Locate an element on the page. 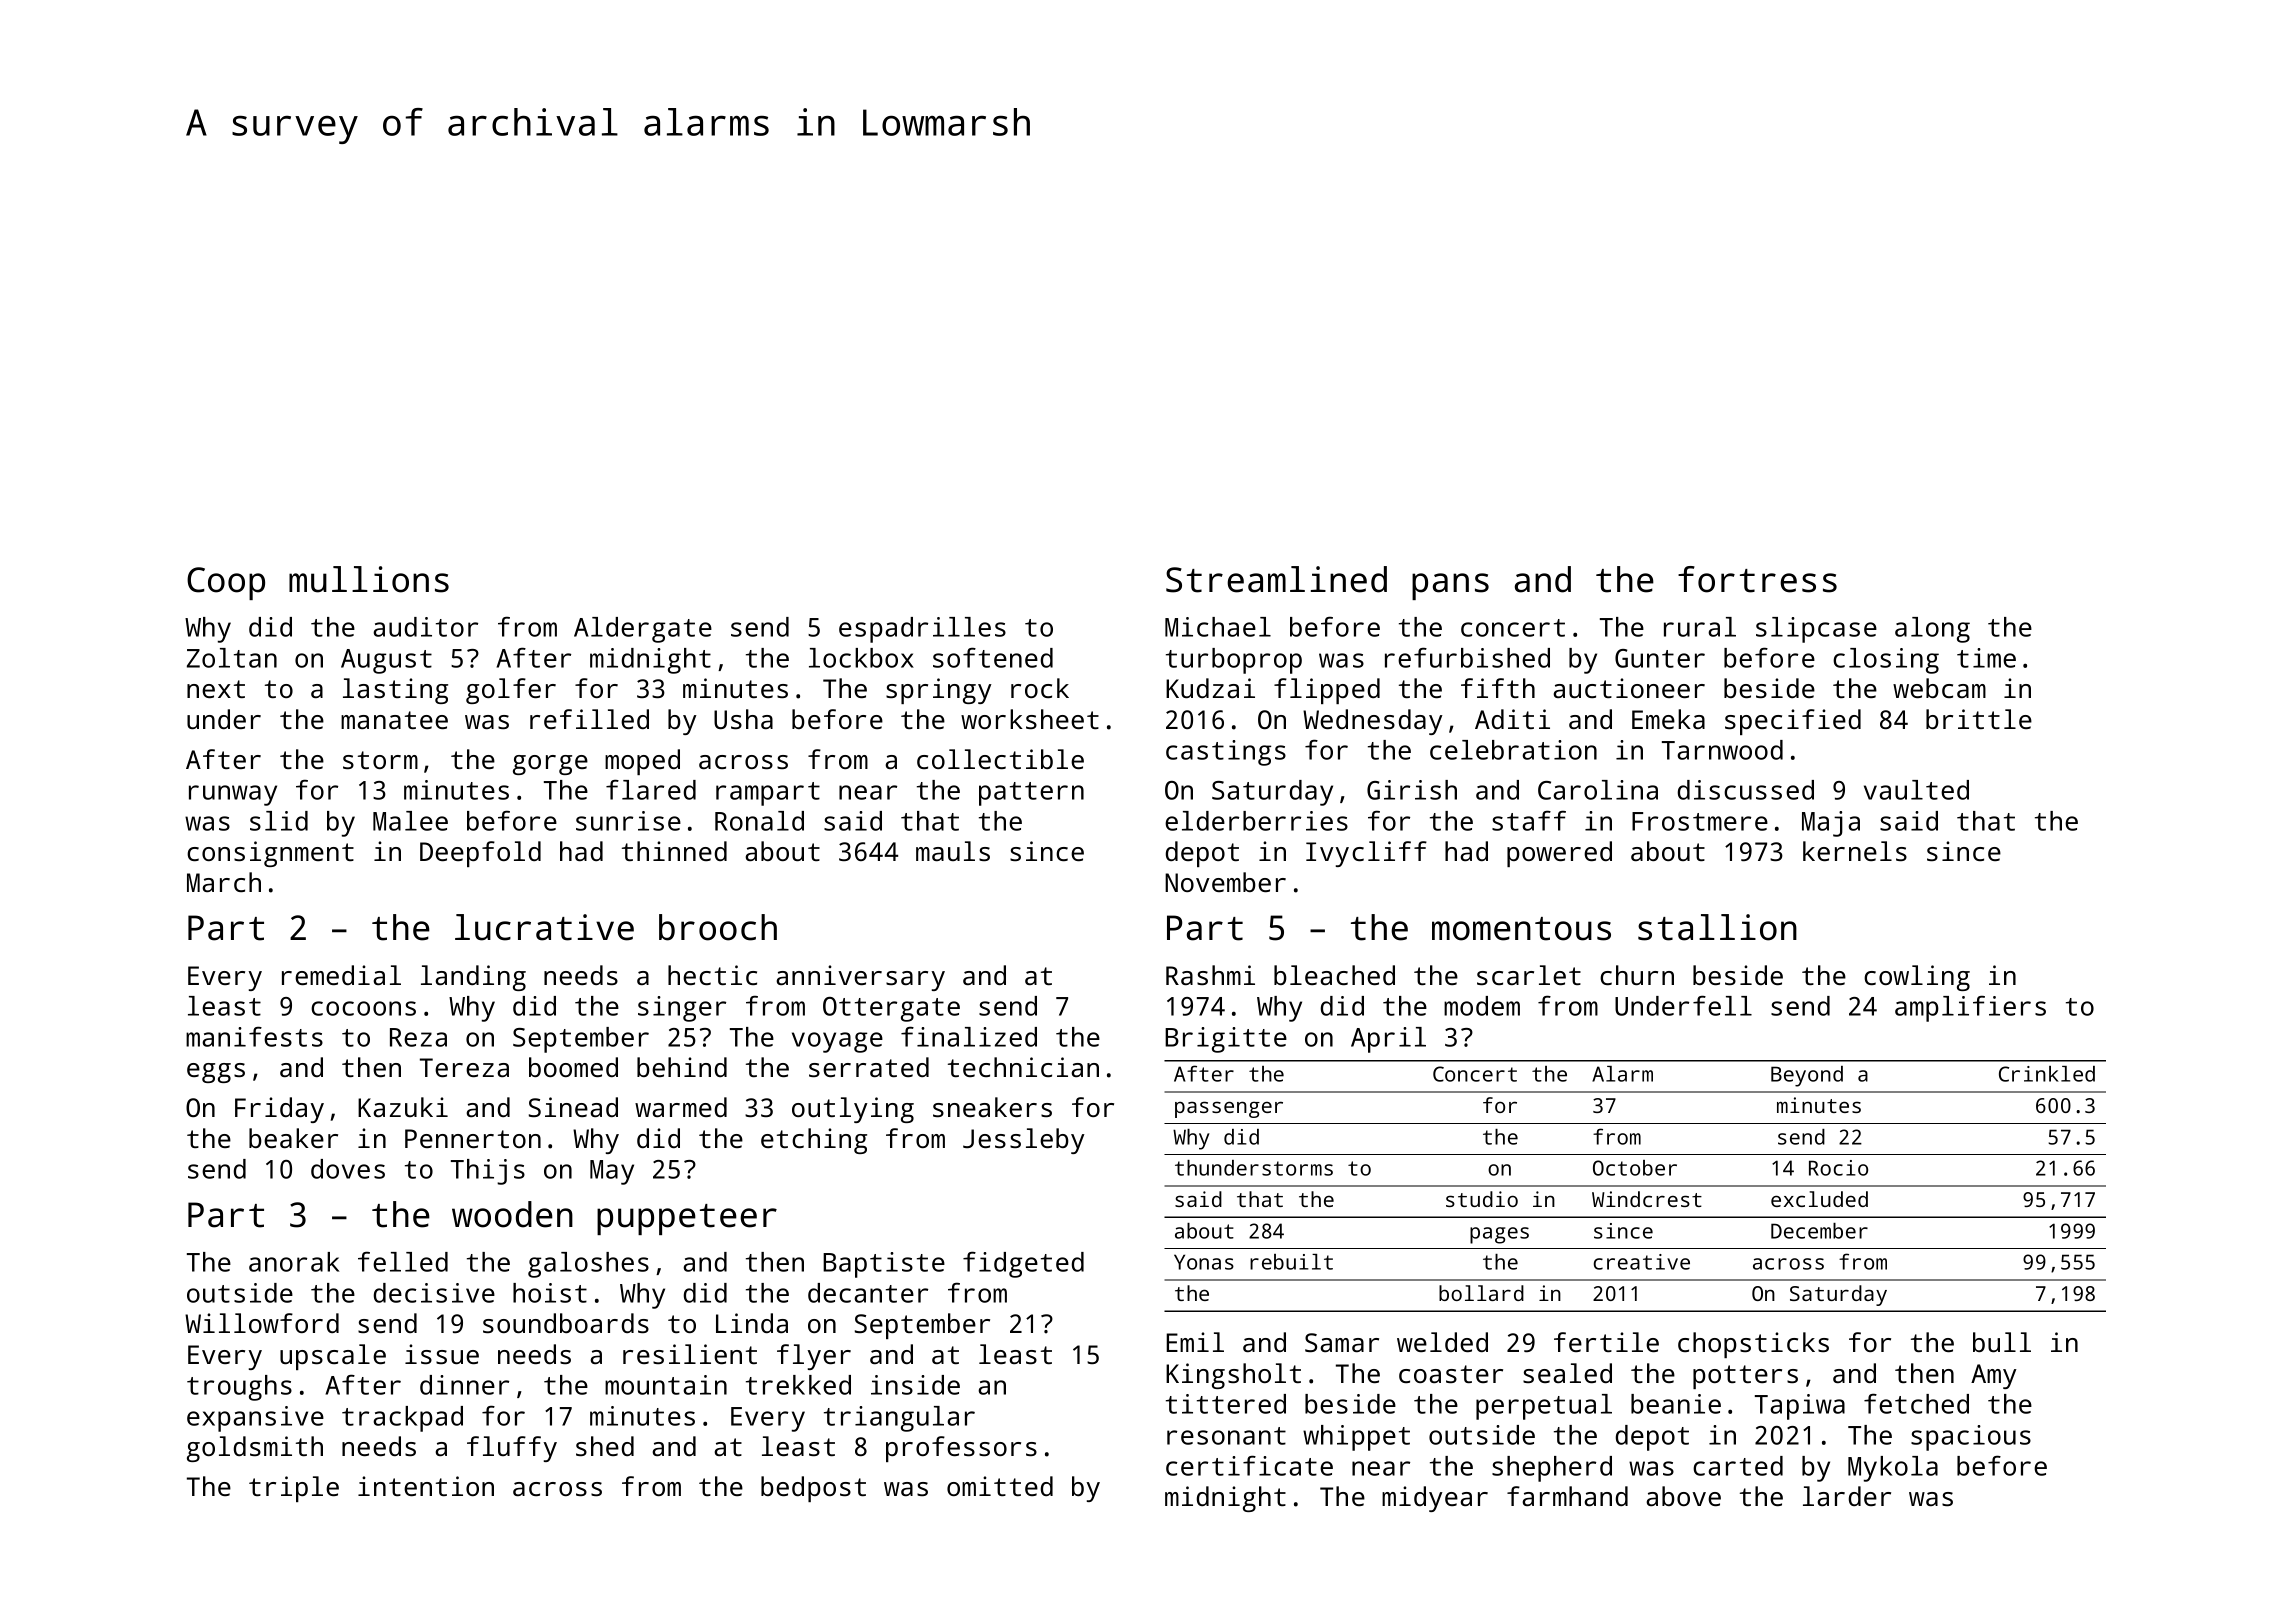 The width and height of the document is (2292, 1620). Wednesday is located at coordinates (1373, 722).
